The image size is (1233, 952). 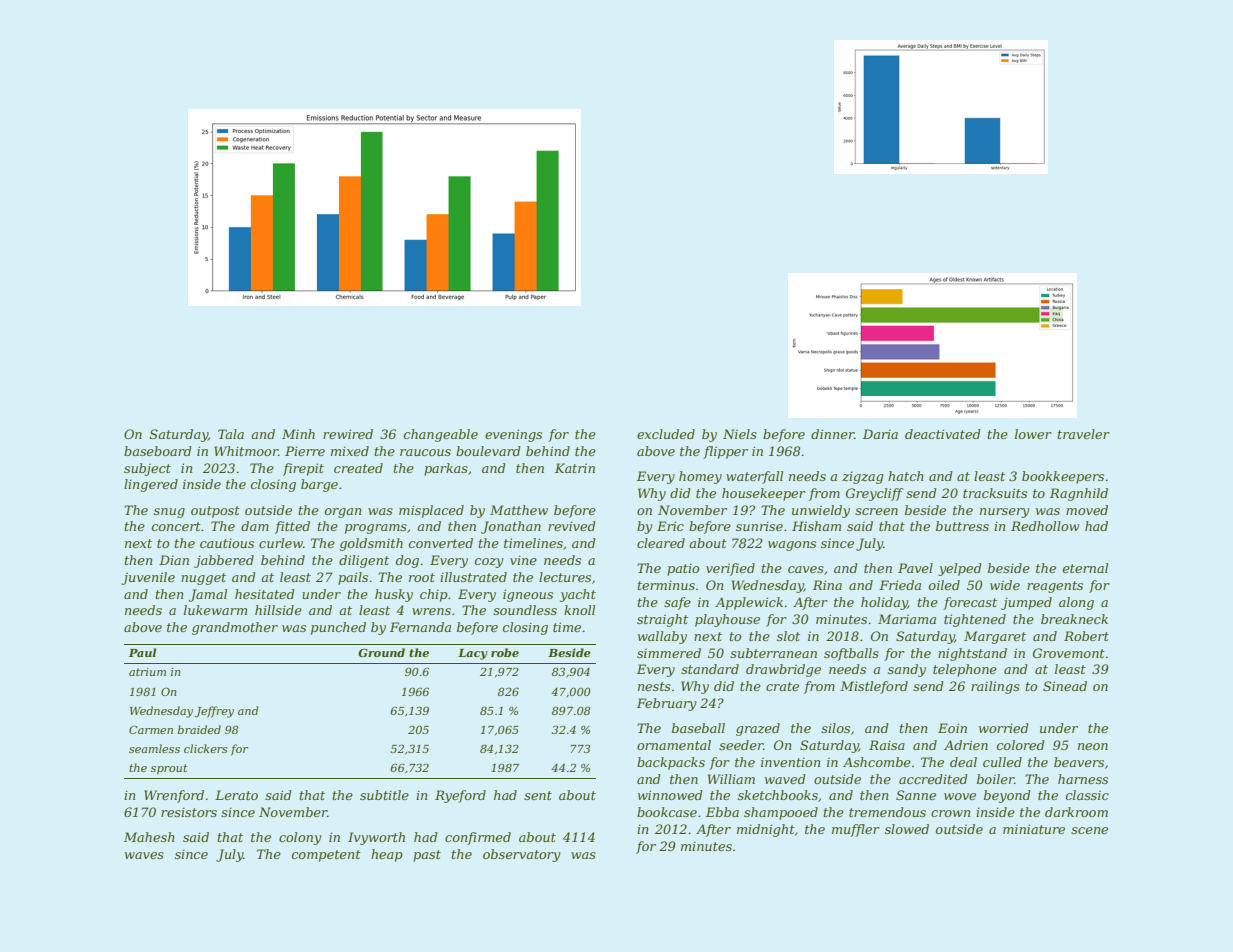 What do you see at coordinates (158, 451) in the screenshot?
I see `baseboard` at bounding box center [158, 451].
